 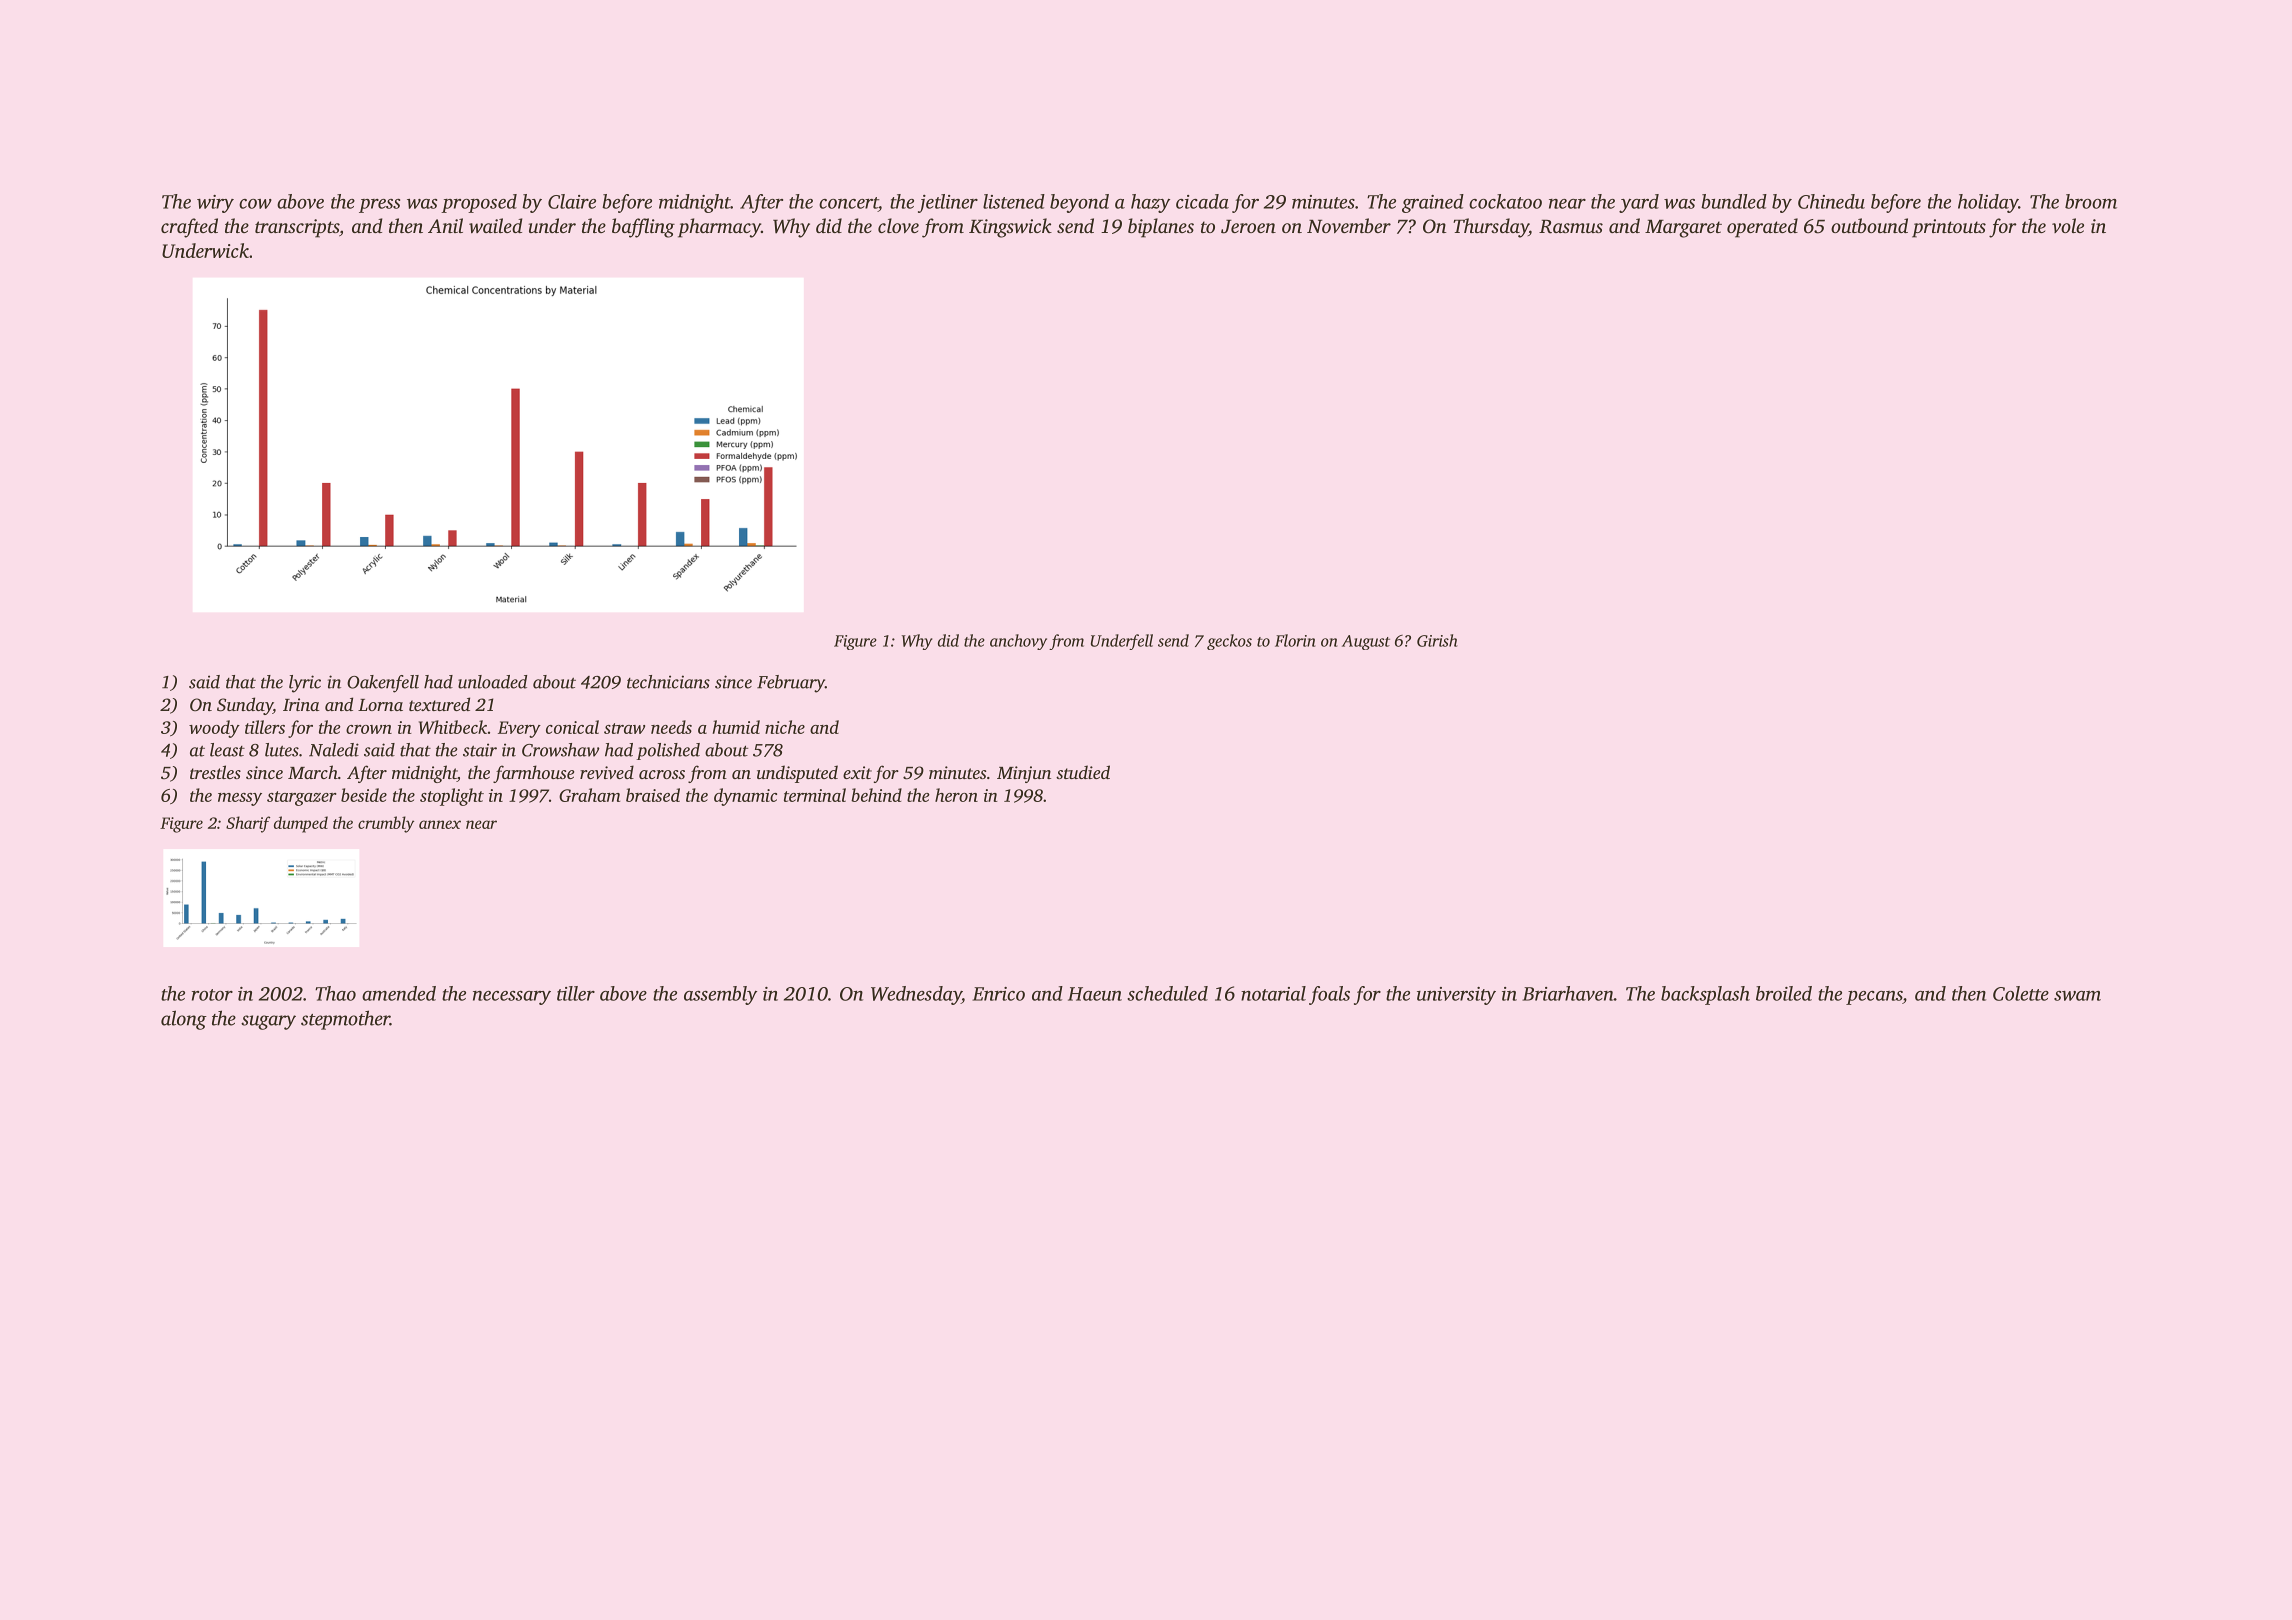 I want to click on clove, so click(x=898, y=225).
